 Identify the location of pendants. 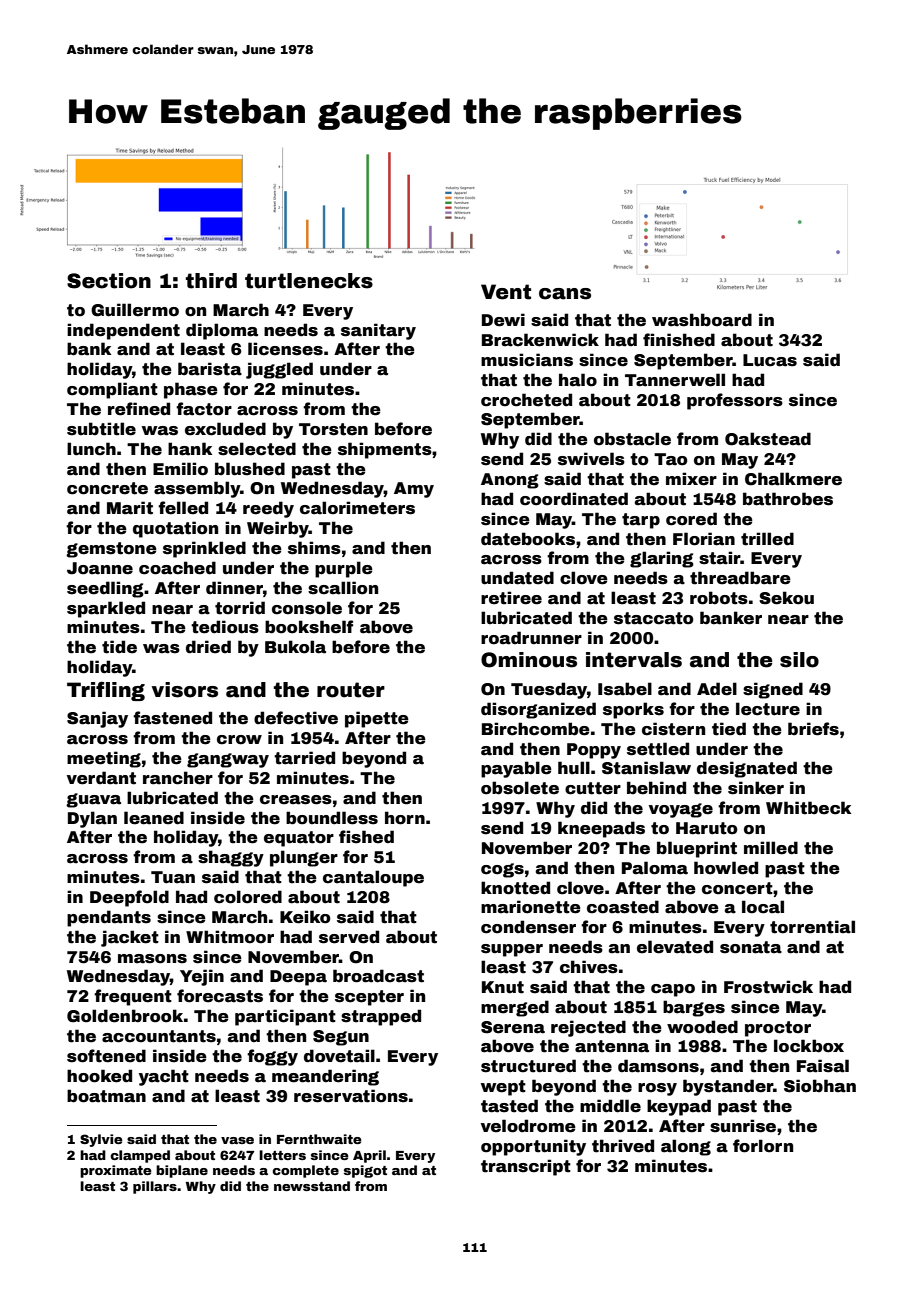
(109, 918).
